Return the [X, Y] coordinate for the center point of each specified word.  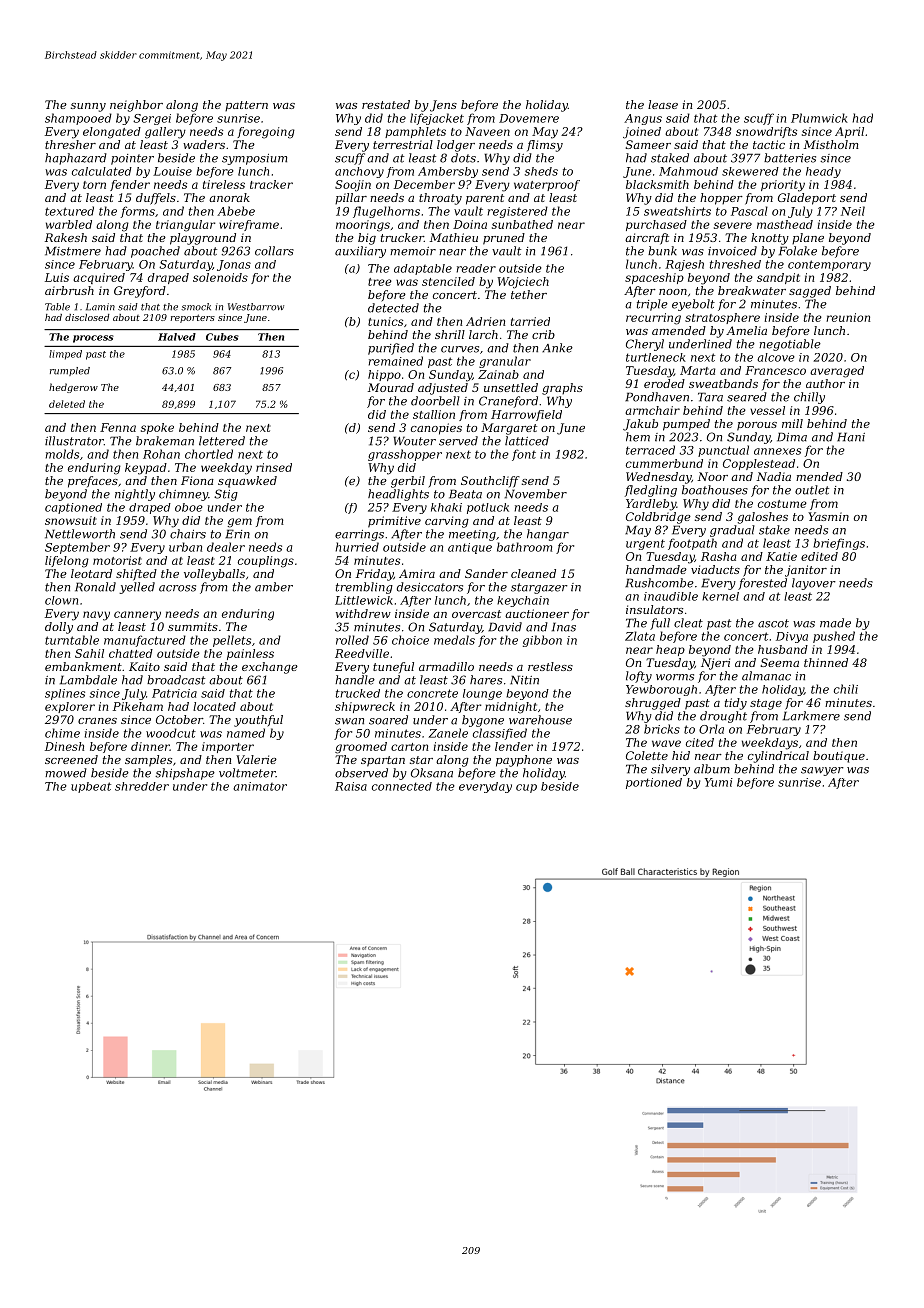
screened [71, 759]
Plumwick [819, 118]
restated [386, 104]
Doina [470, 224]
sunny [88, 107]
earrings [359, 535]
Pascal [749, 211]
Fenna [118, 427]
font [524, 455]
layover [814, 584]
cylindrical [778, 757]
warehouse [540, 720]
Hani [851, 437]
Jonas [234, 265]
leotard [91, 573]
